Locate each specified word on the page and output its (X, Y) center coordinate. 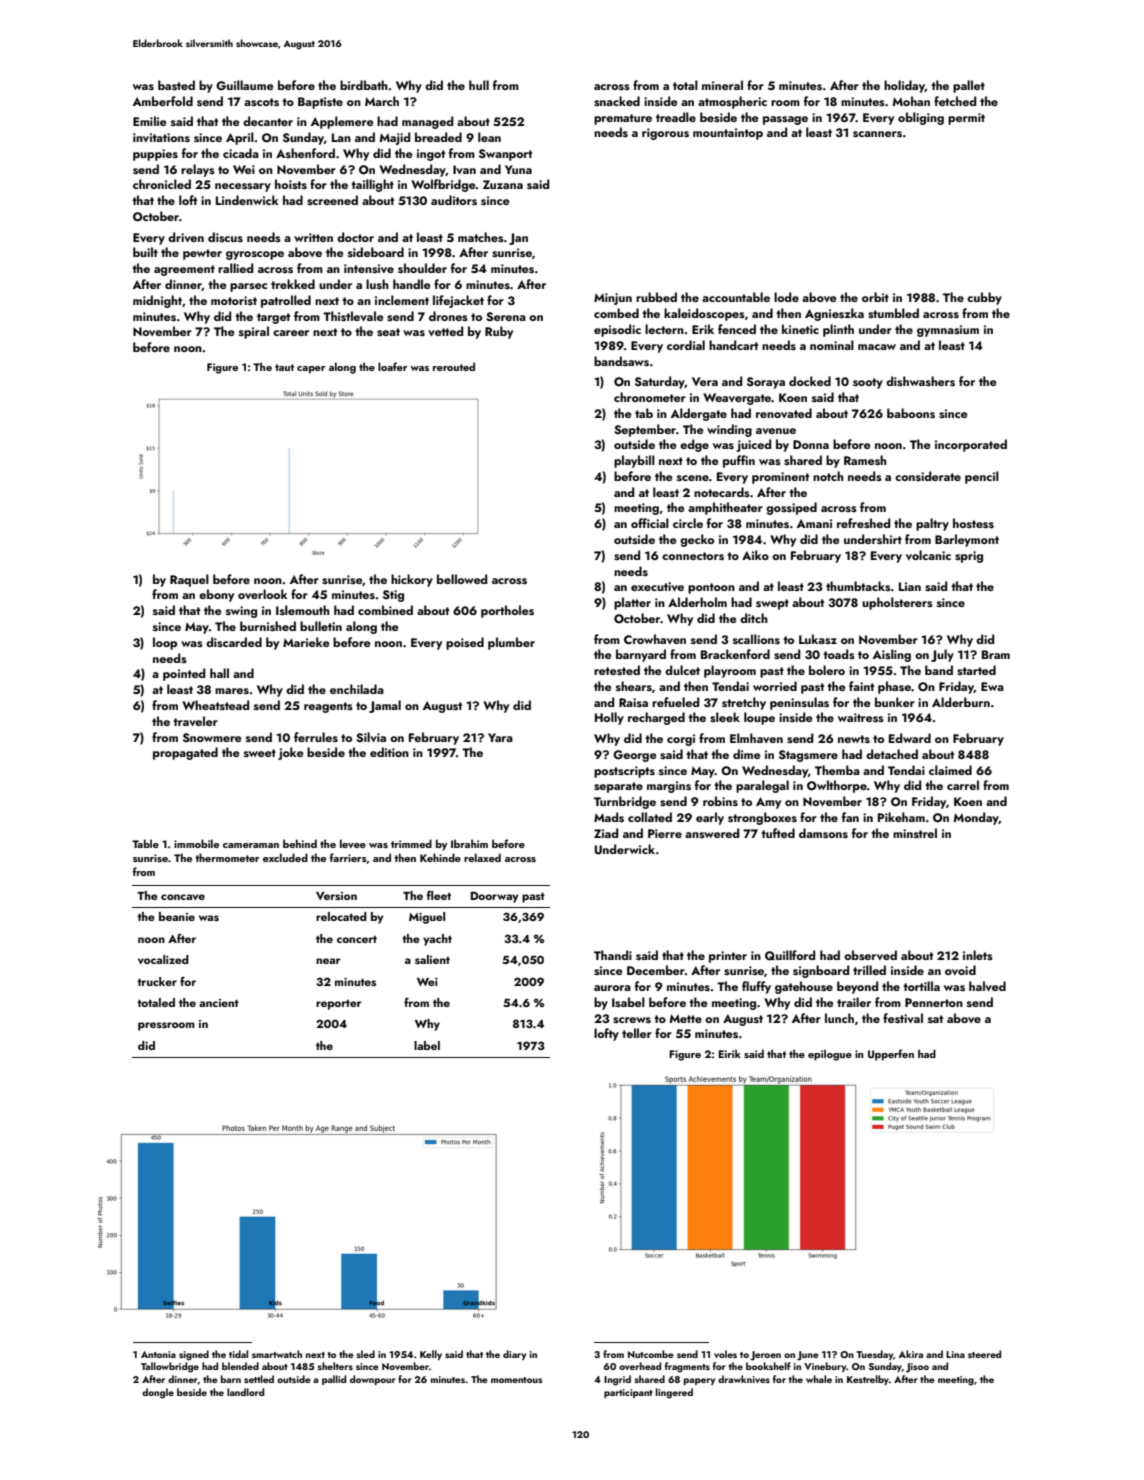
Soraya (766, 383)
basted (176, 85)
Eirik (729, 1053)
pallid (334, 1380)
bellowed (462, 579)
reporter (338, 1005)
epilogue (830, 1055)
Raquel (189, 580)
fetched (955, 101)
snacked (617, 101)
